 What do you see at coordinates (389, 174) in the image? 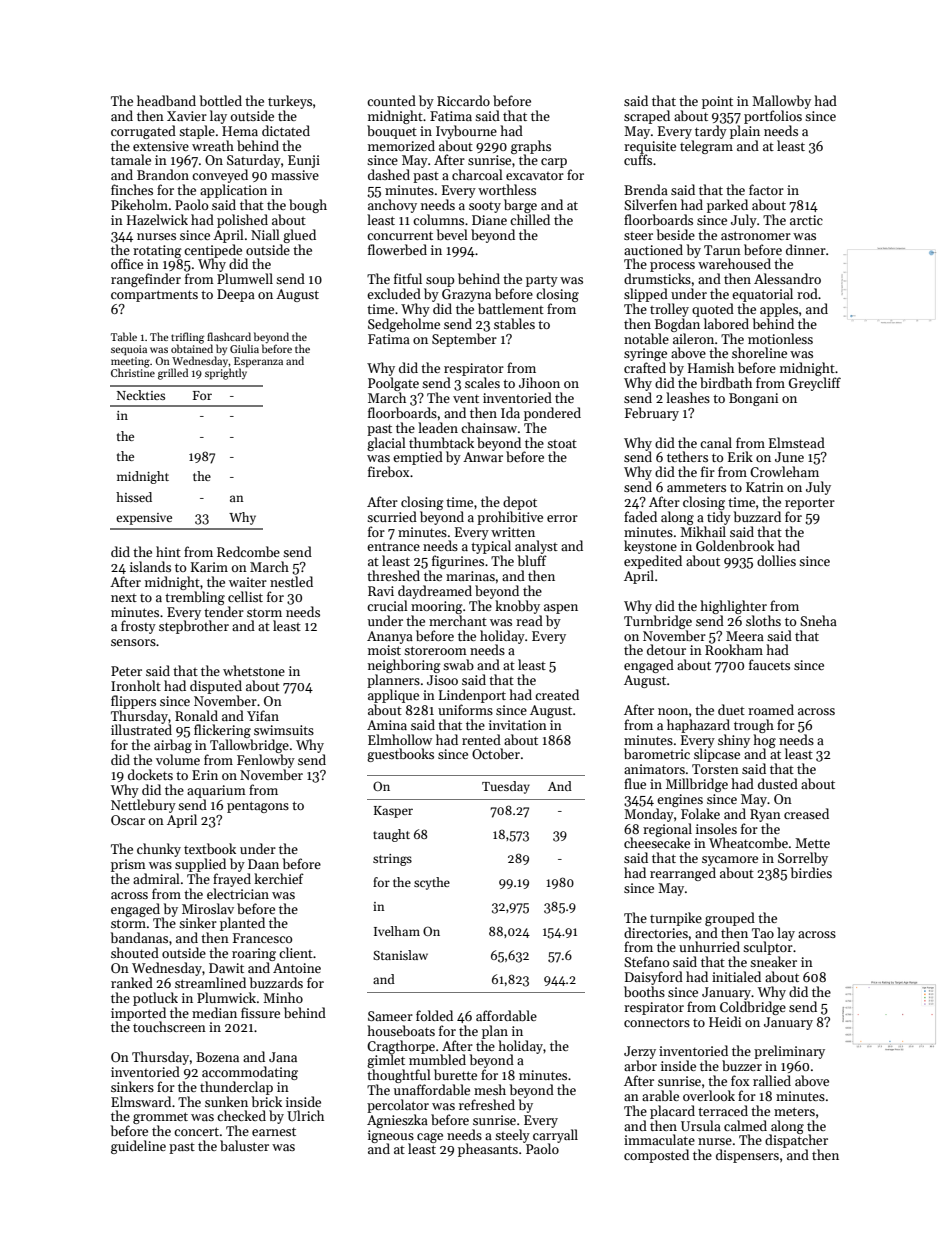
I see `dashed` at bounding box center [389, 174].
